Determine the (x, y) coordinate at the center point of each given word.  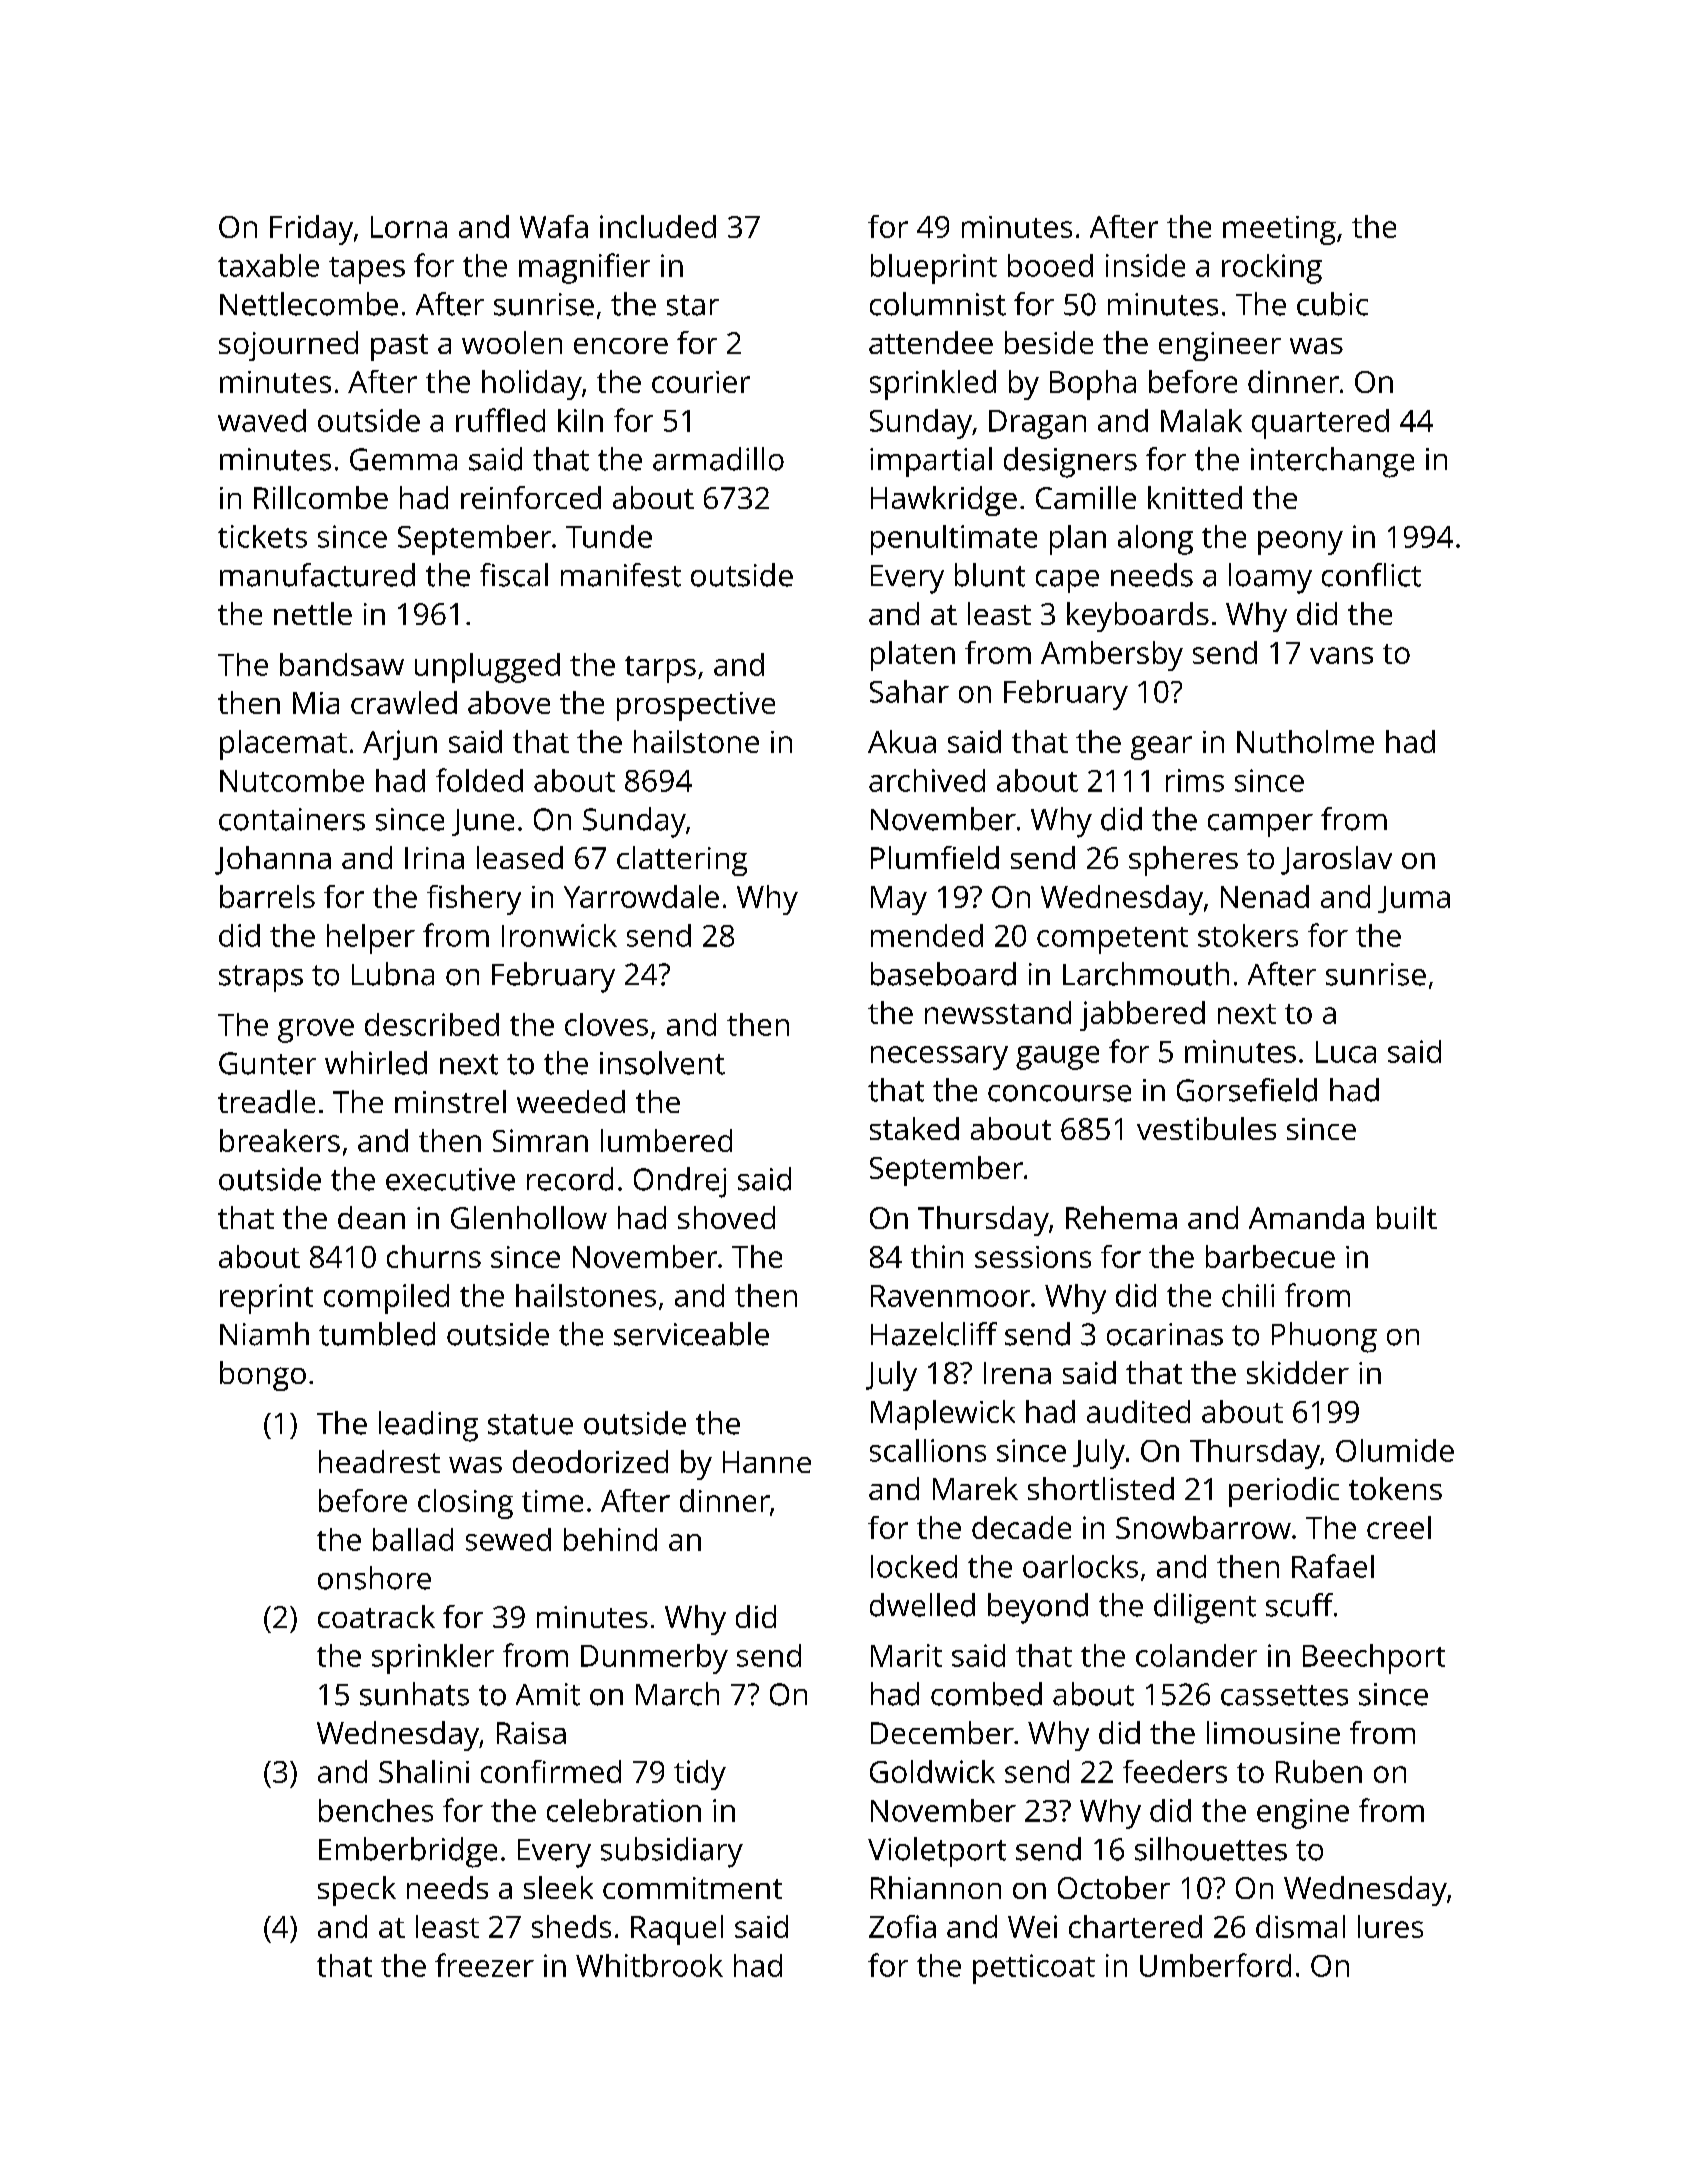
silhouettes (1211, 1849)
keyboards (1138, 617)
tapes (367, 270)
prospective (696, 706)
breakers (280, 1140)
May (899, 900)
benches (376, 1810)
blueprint (934, 269)
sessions (1033, 1257)
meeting (1279, 230)
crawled (404, 702)
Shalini (424, 1771)
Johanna (273, 860)
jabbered (1142, 1016)
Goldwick (932, 1771)
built (1407, 1217)
